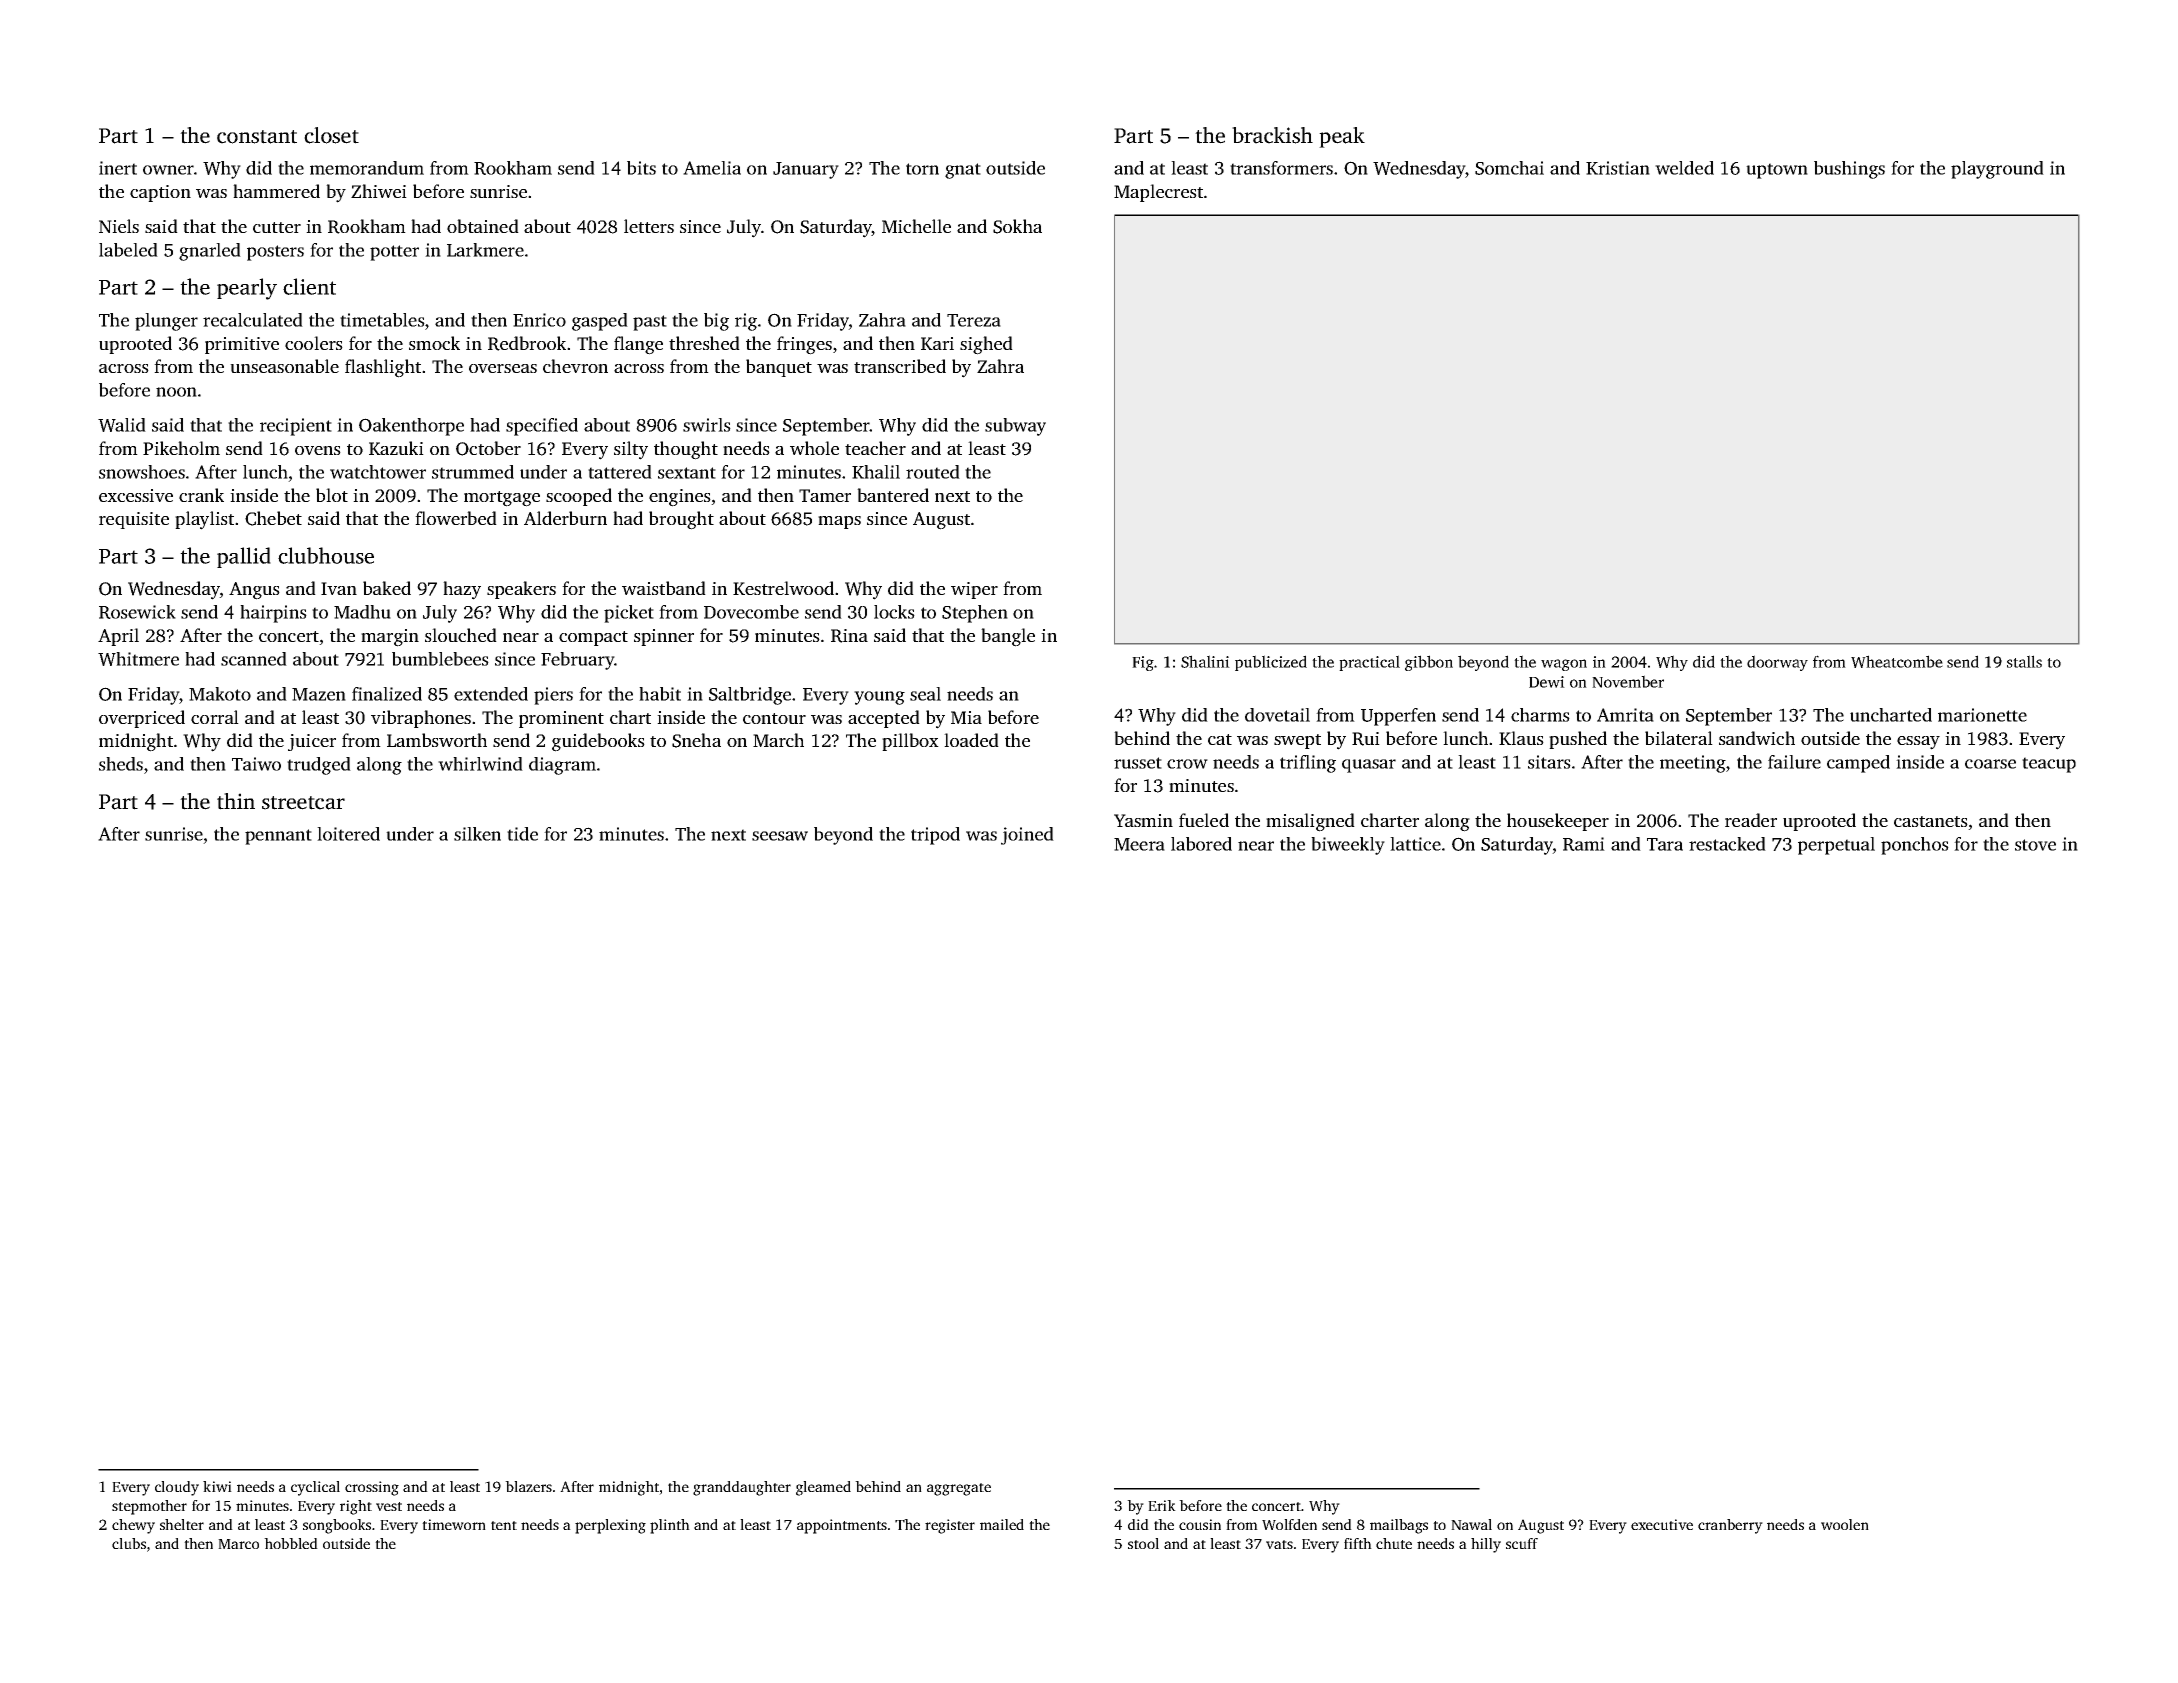  What do you see at coordinates (922, 169) in the screenshot?
I see `torn` at bounding box center [922, 169].
